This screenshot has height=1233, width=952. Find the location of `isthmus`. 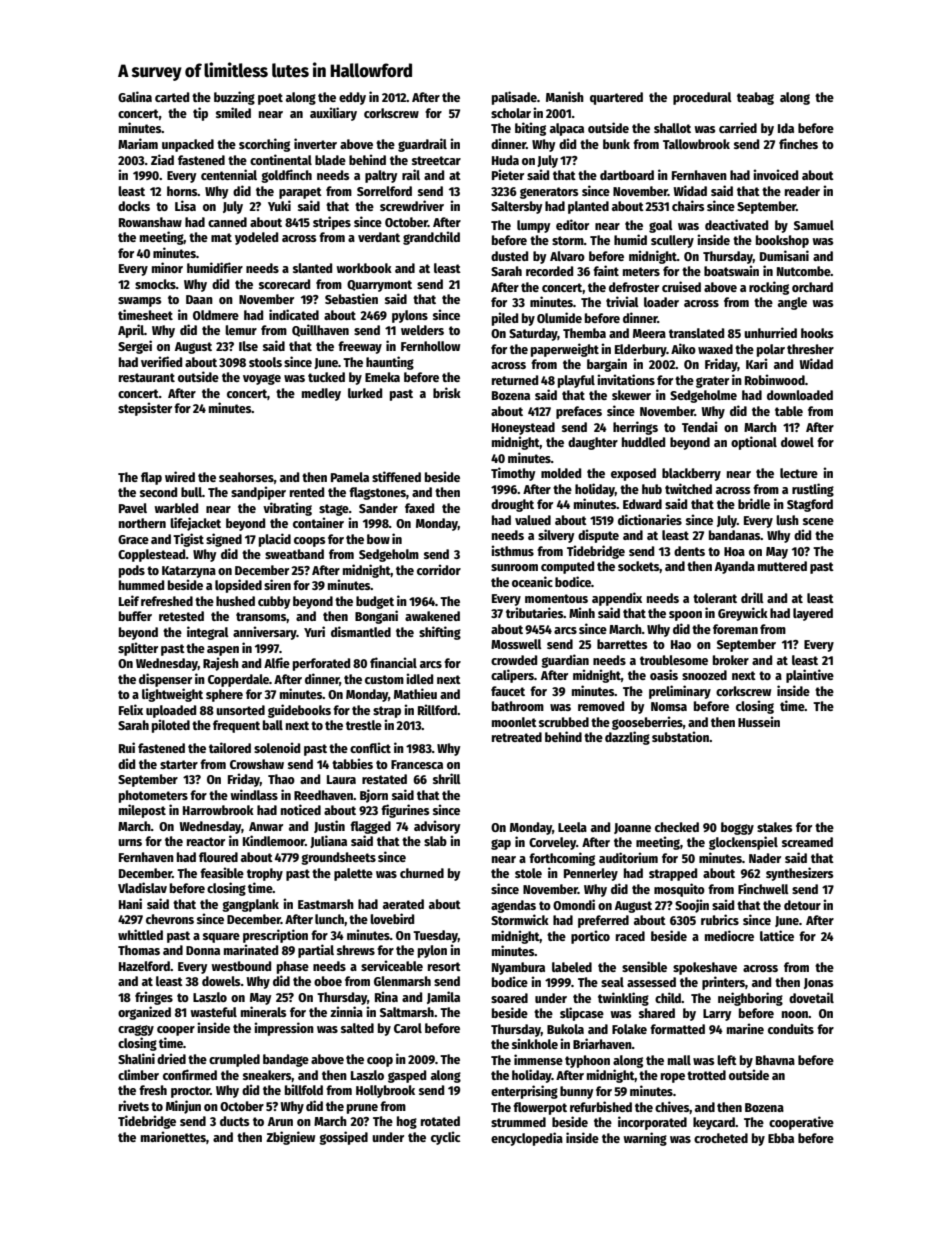

isthmus is located at coordinates (512, 550).
